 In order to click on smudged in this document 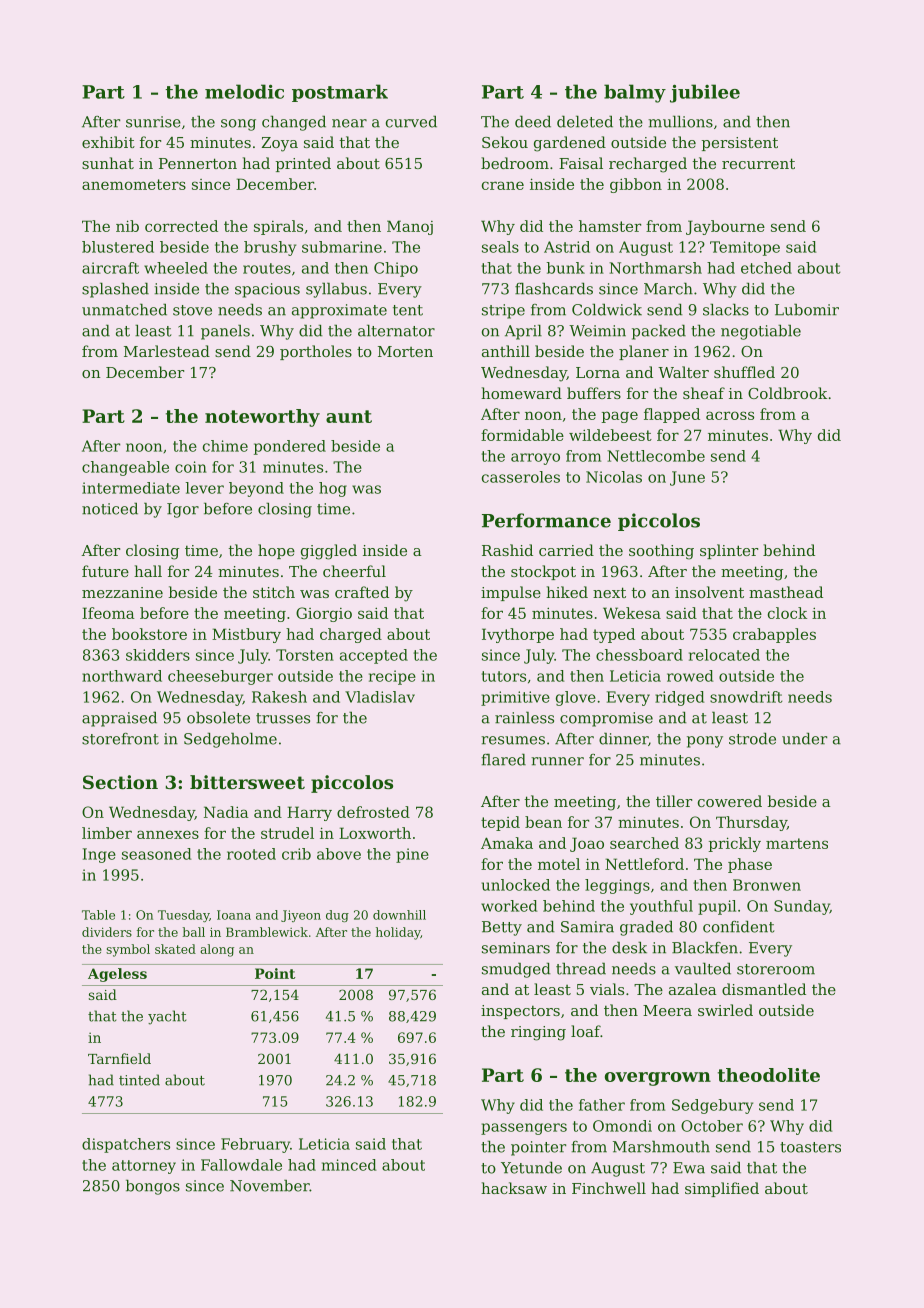, I will do `click(516, 970)`.
